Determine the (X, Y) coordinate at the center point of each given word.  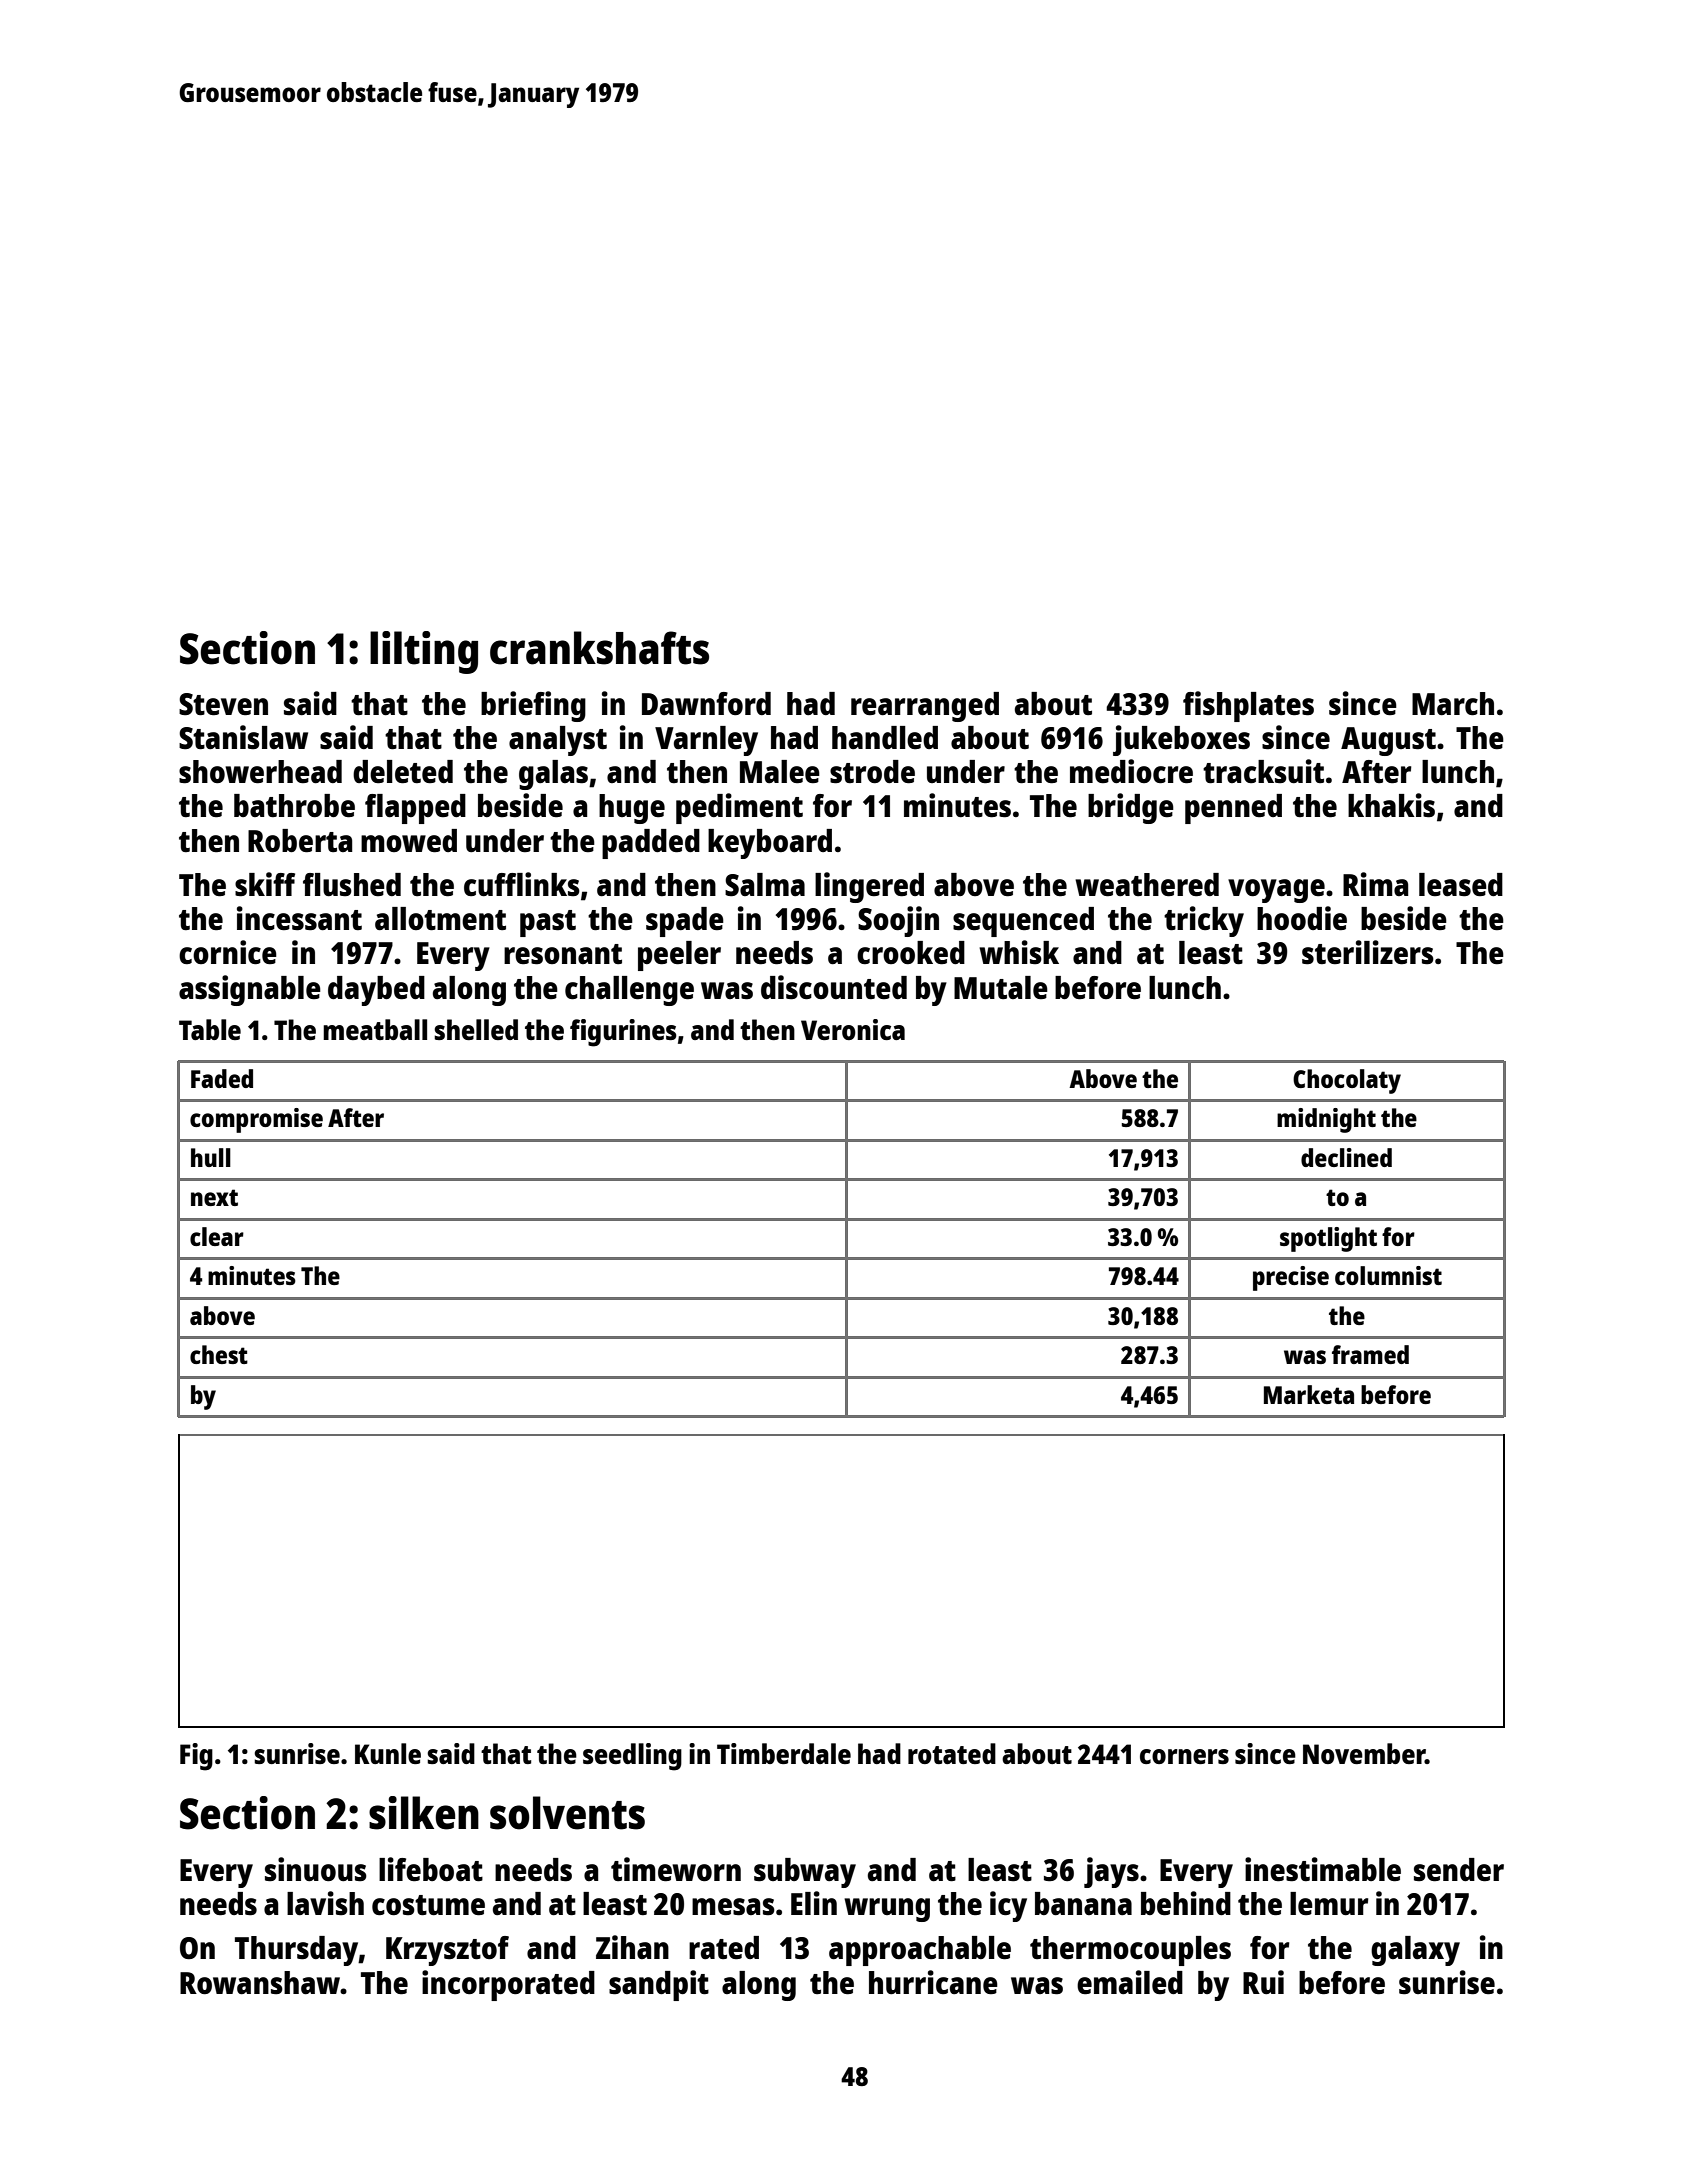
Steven (223, 704)
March (1453, 703)
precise (1291, 1278)
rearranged (925, 707)
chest (219, 1354)
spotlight (1328, 1239)
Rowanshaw (260, 1982)
